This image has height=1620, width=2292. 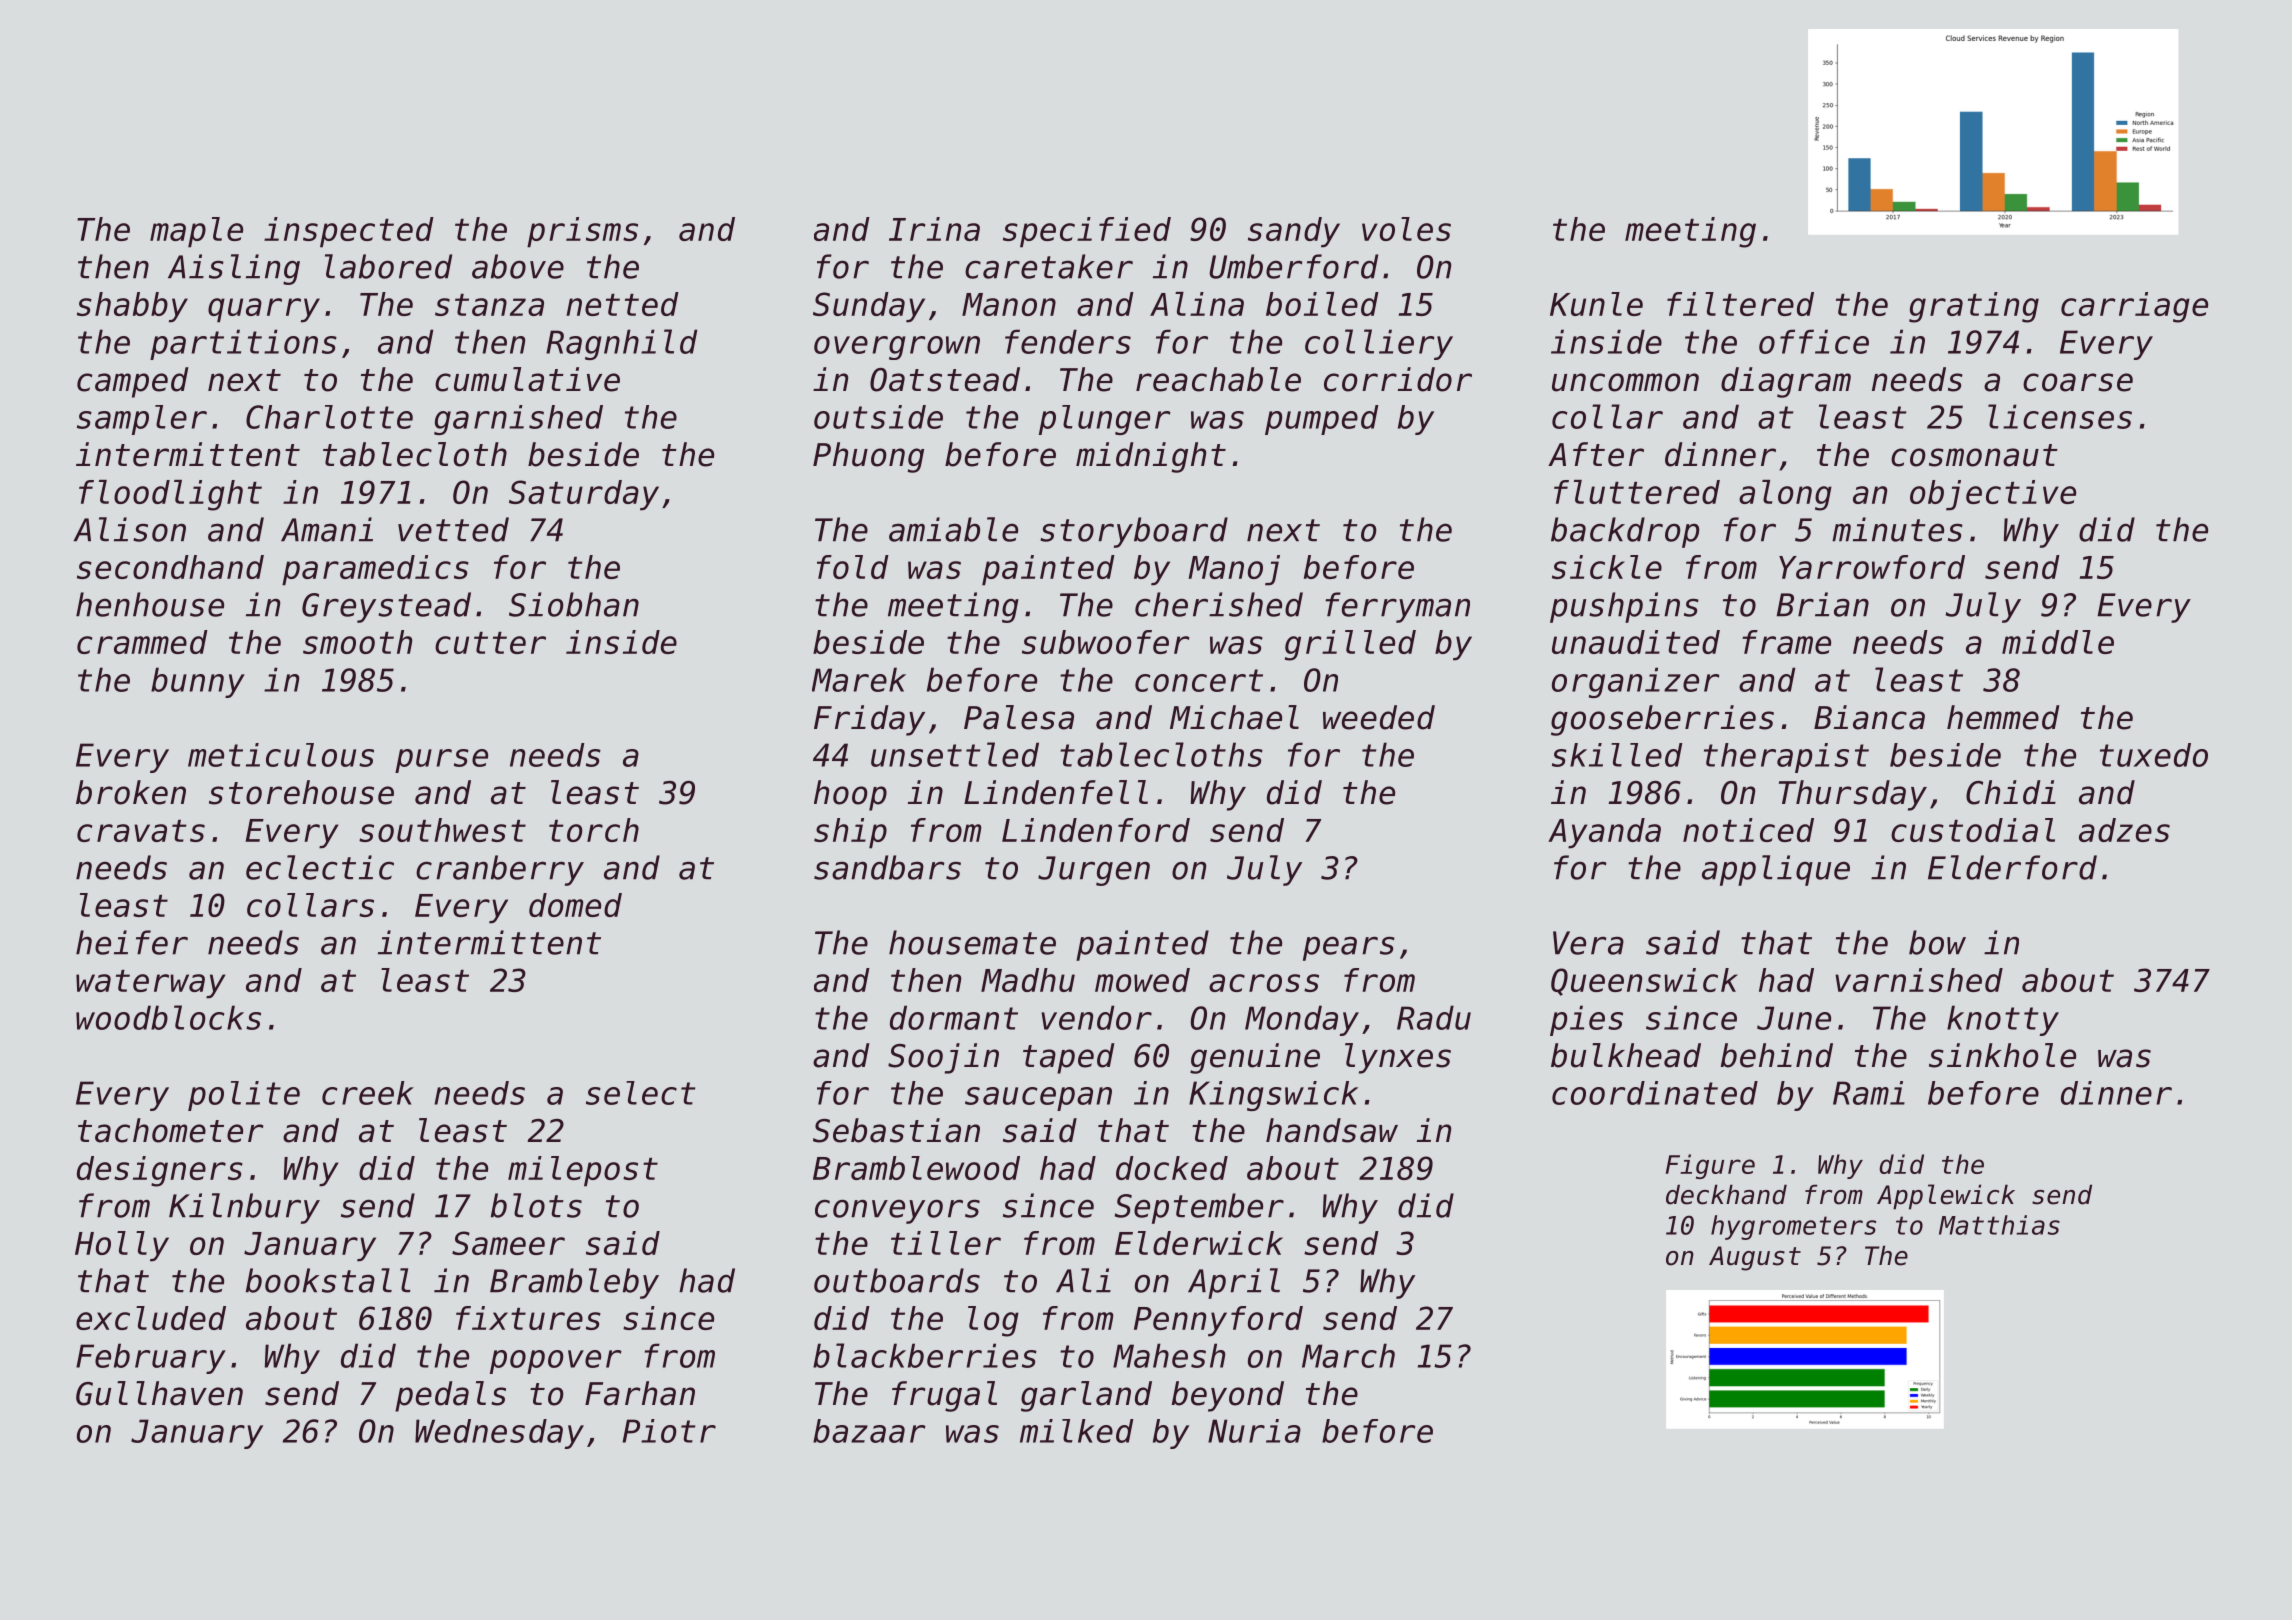 What do you see at coordinates (850, 795) in the image?
I see `hoop` at bounding box center [850, 795].
